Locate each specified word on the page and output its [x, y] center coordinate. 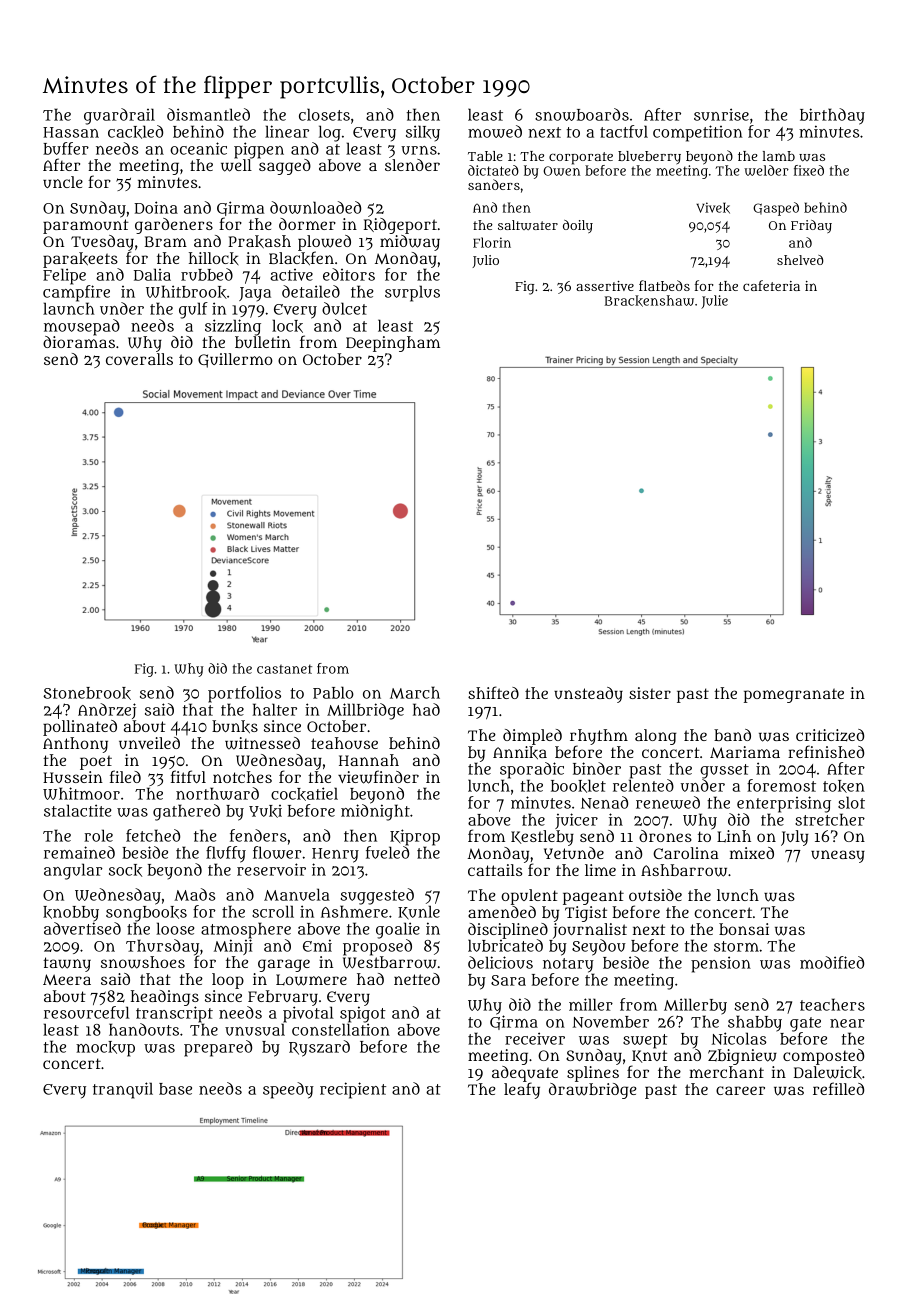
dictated [493, 170]
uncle [63, 182]
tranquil [123, 1090]
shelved [800, 260]
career [740, 1090]
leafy [522, 1090]
